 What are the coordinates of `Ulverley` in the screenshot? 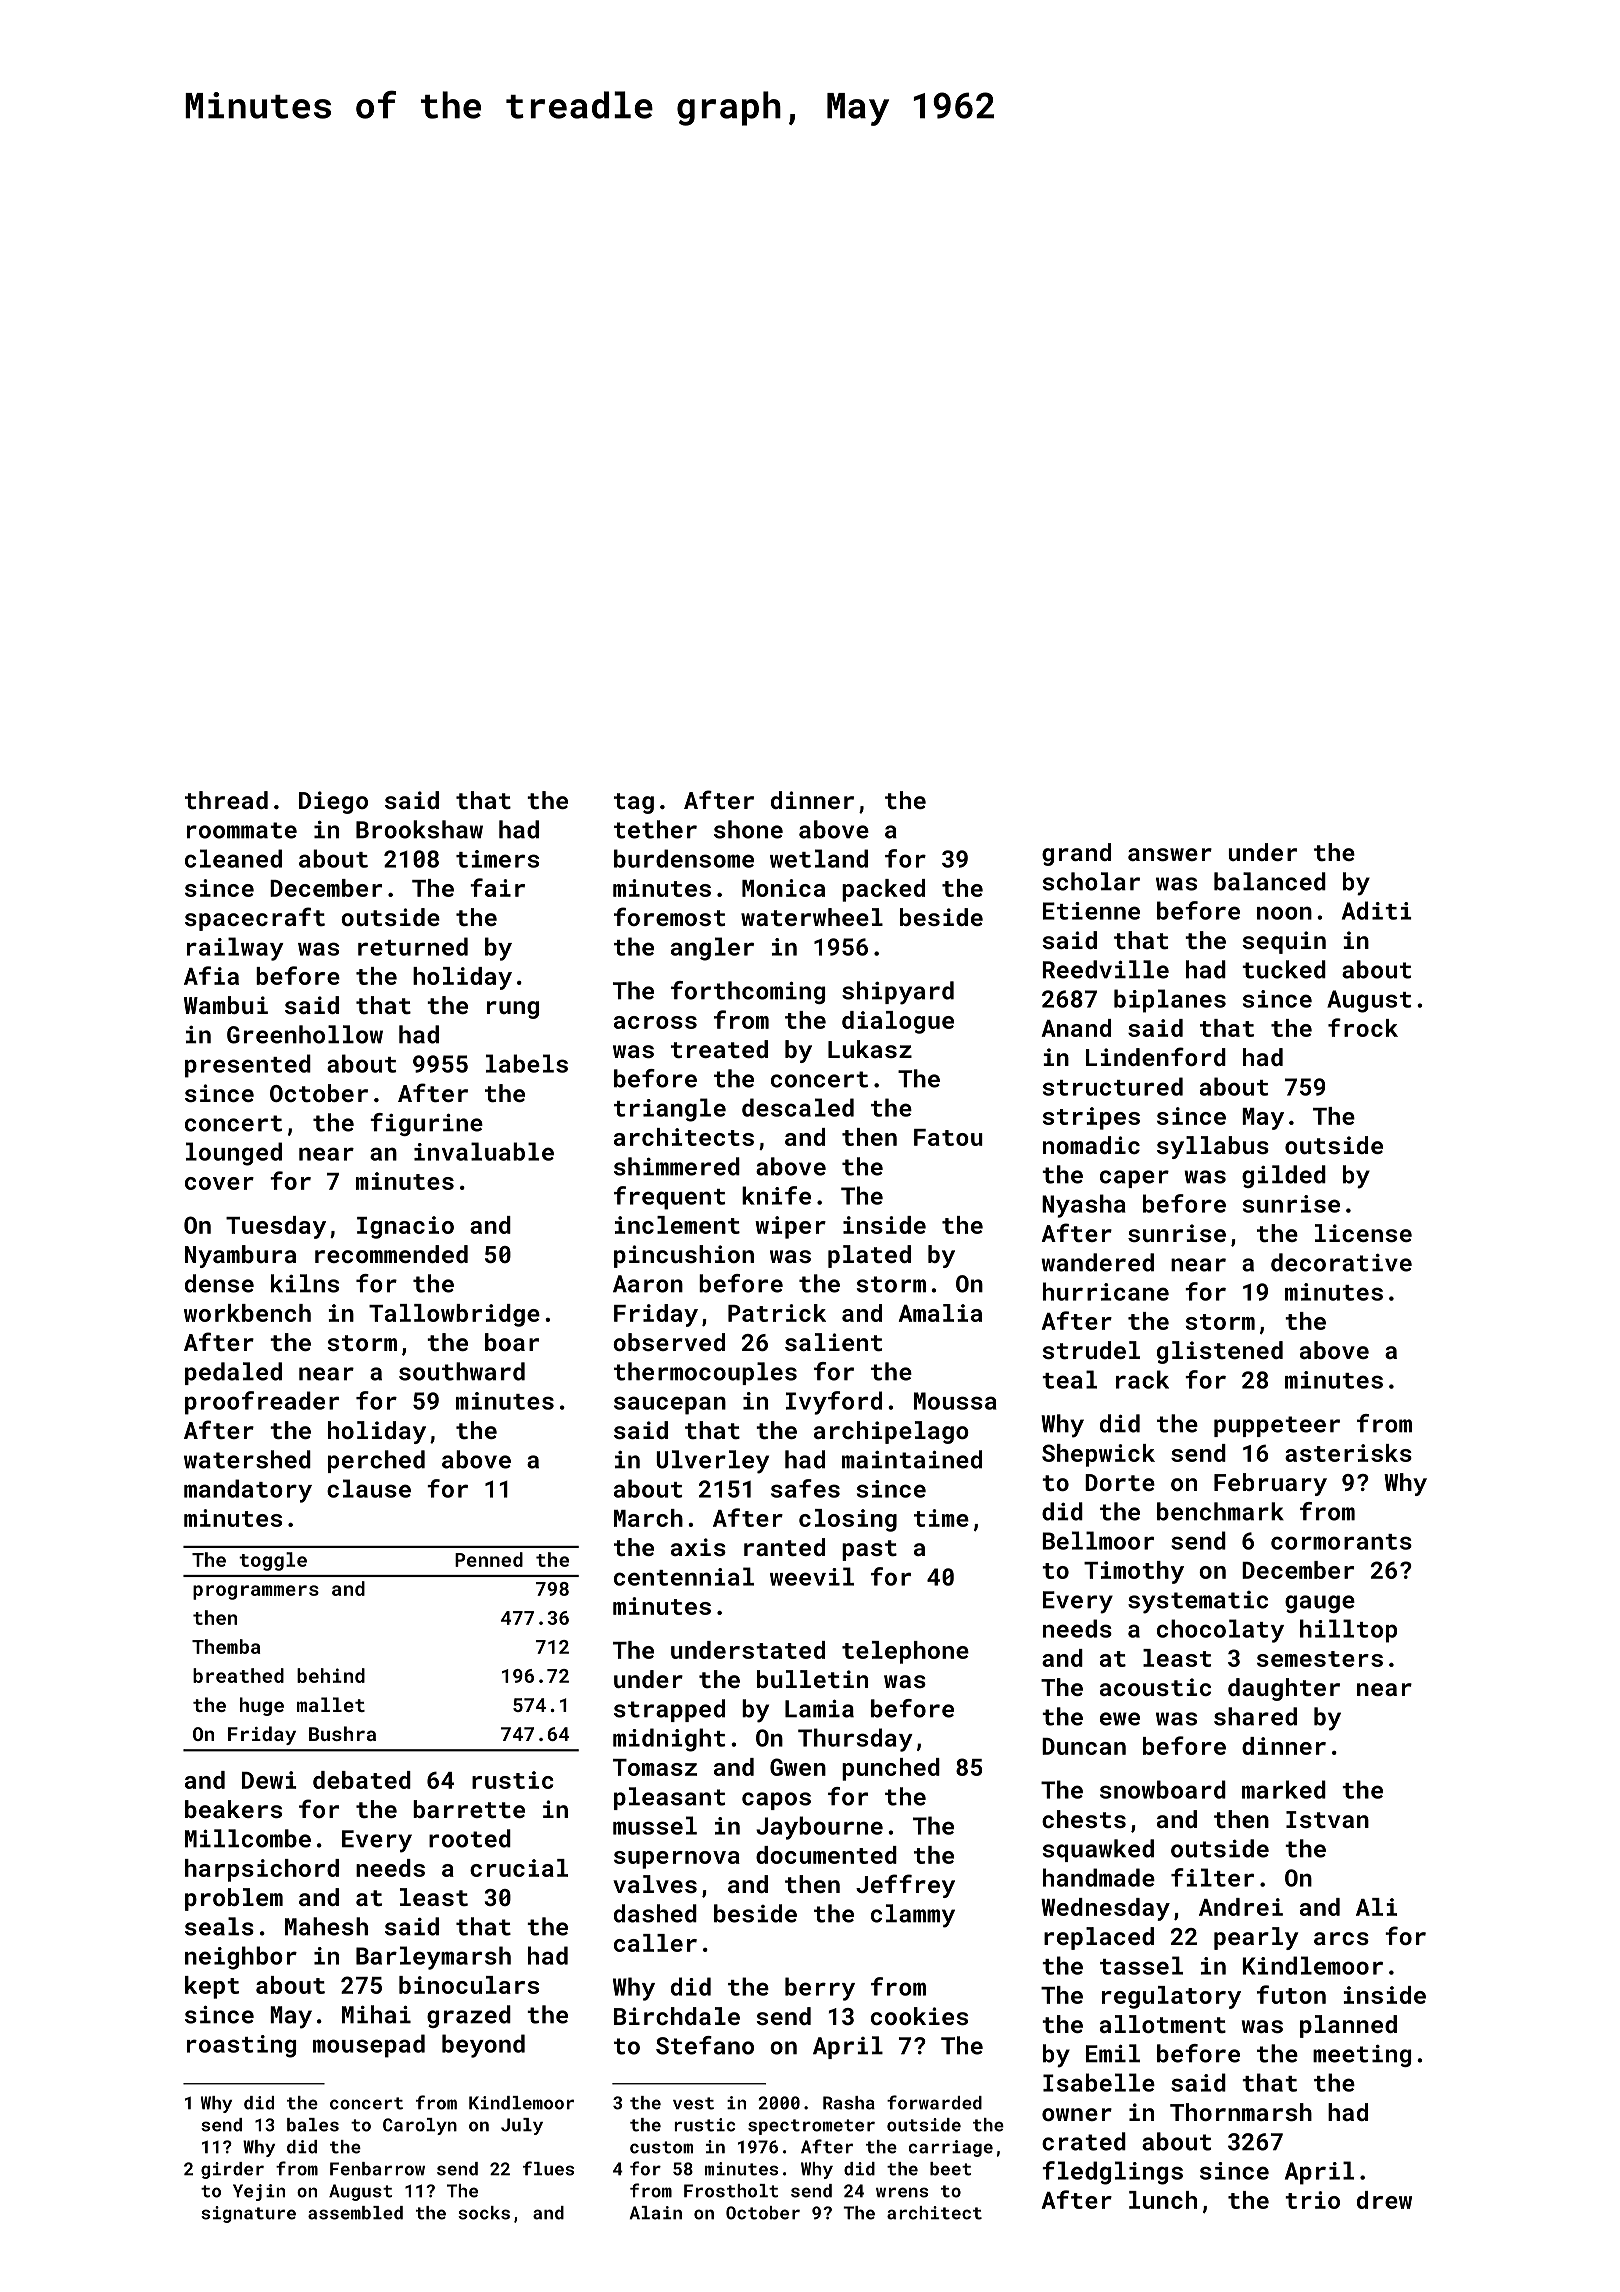 It's located at (712, 1462).
